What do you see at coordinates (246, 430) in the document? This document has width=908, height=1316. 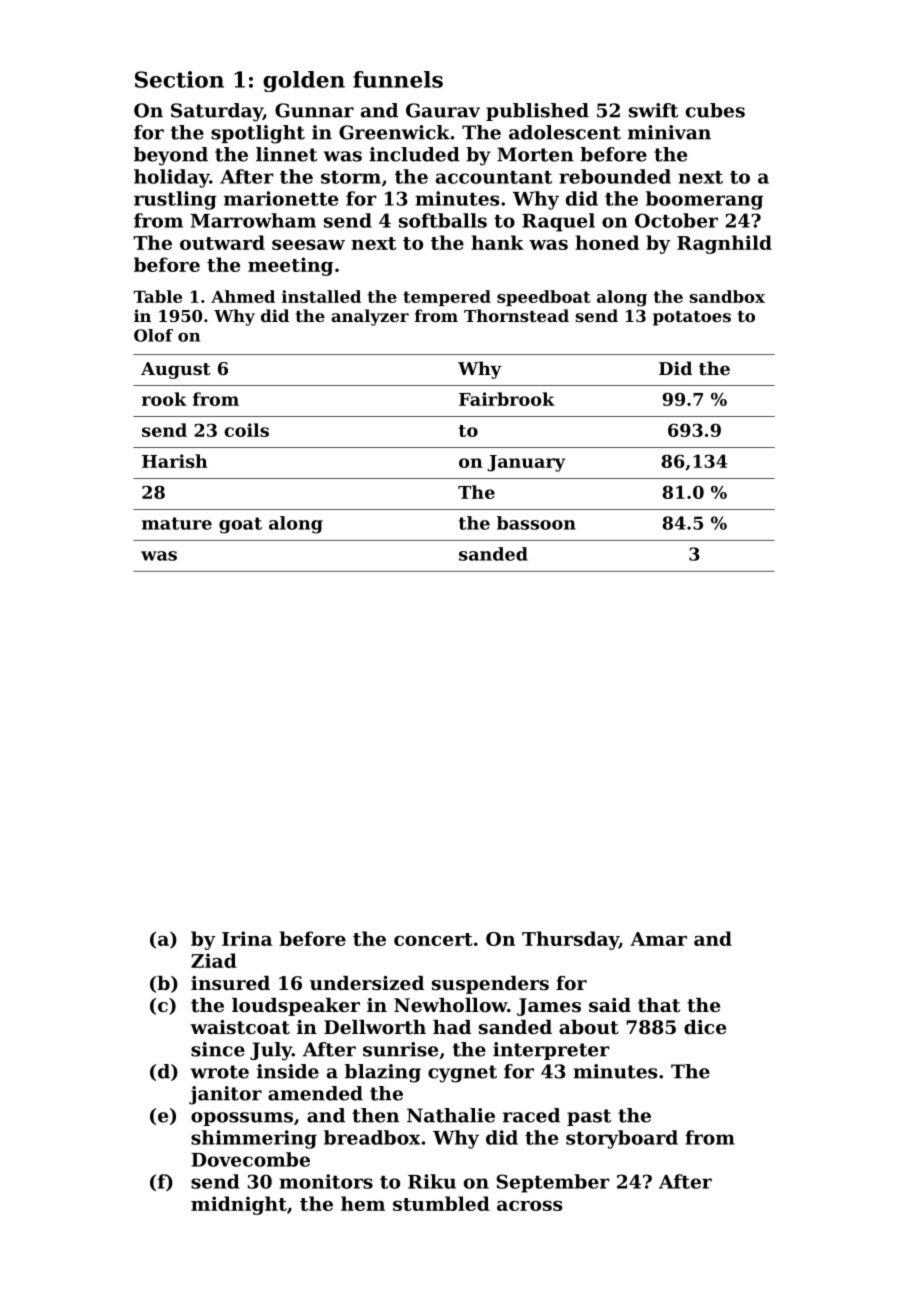 I see `coils` at bounding box center [246, 430].
